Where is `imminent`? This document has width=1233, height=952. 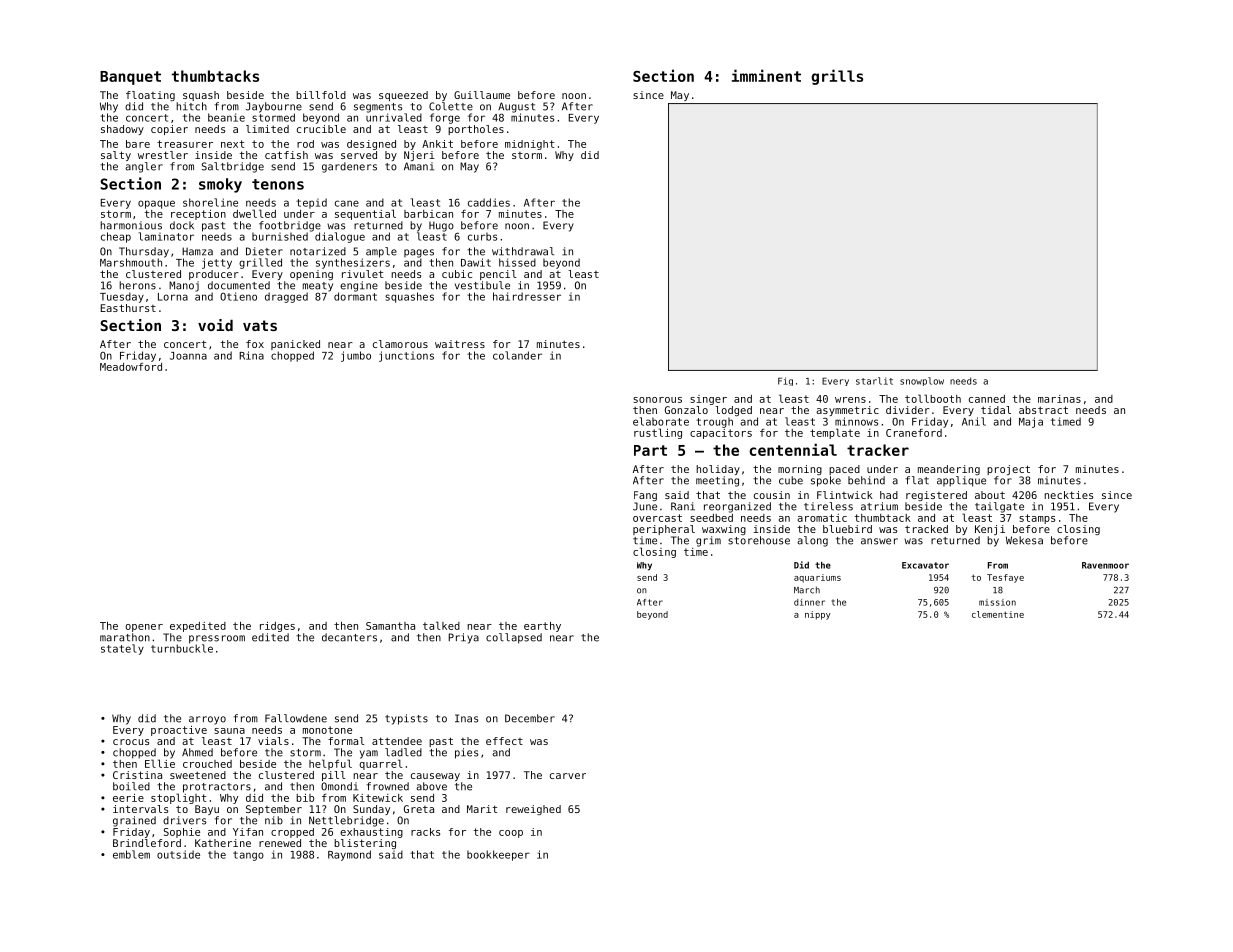
imminent is located at coordinates (766, 75).
